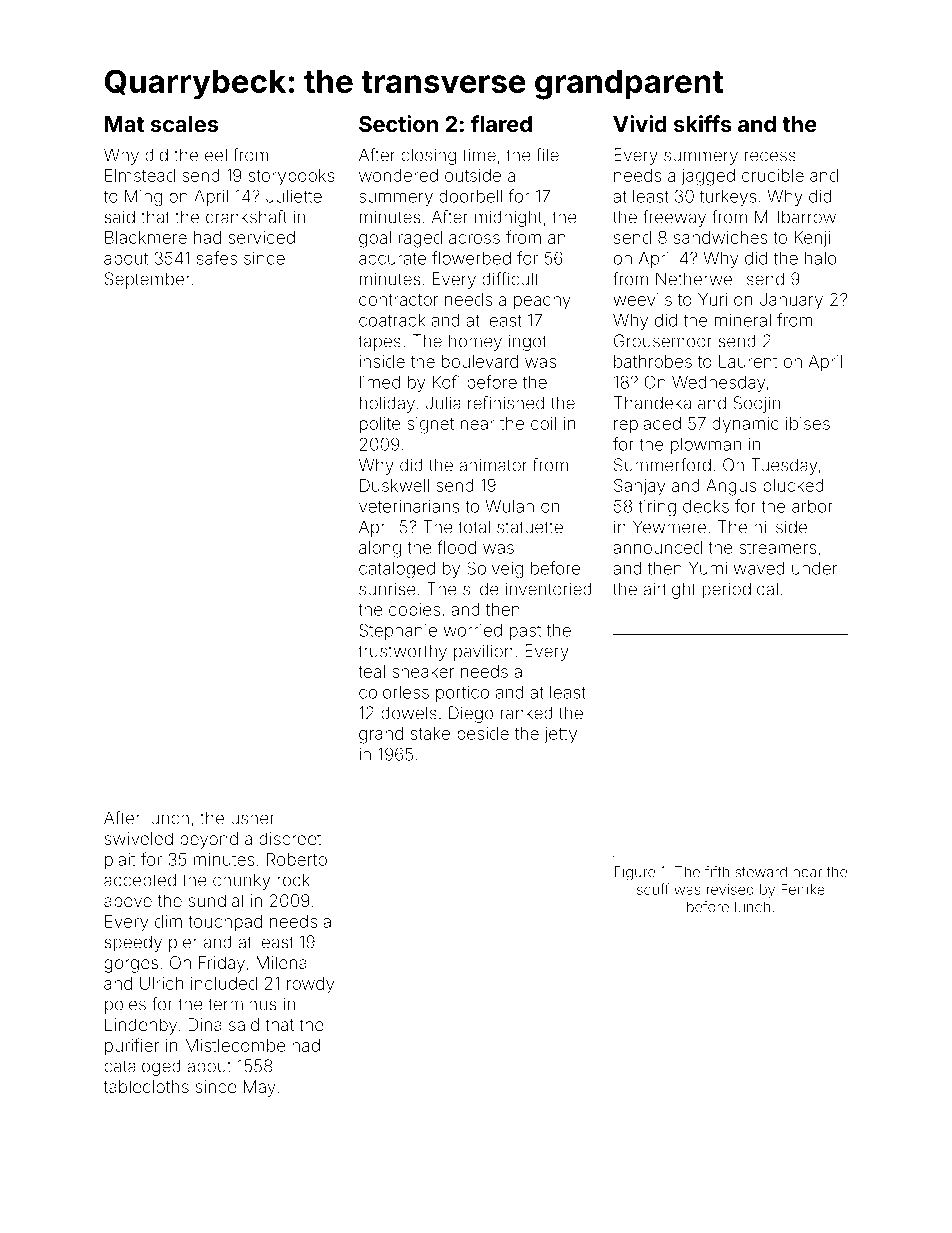 The height and width of the document is (1233, 952). What do you see at coordinates (310, 985) in the document?
I see `rowdy` at bounding box center [310, 985].
